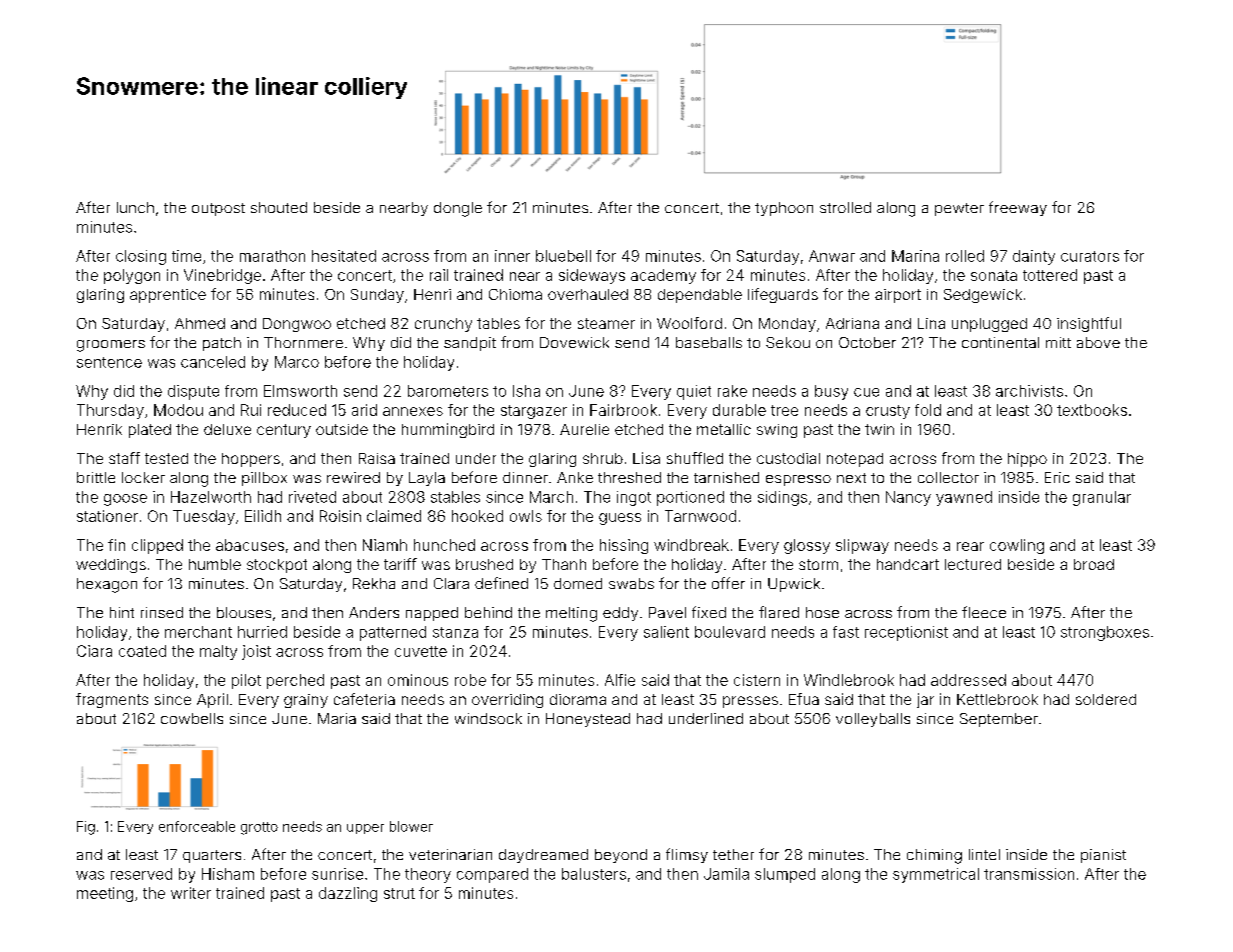  Describe the element at coordinates (385, 545) in the page. I see `Niamh` at that location.
